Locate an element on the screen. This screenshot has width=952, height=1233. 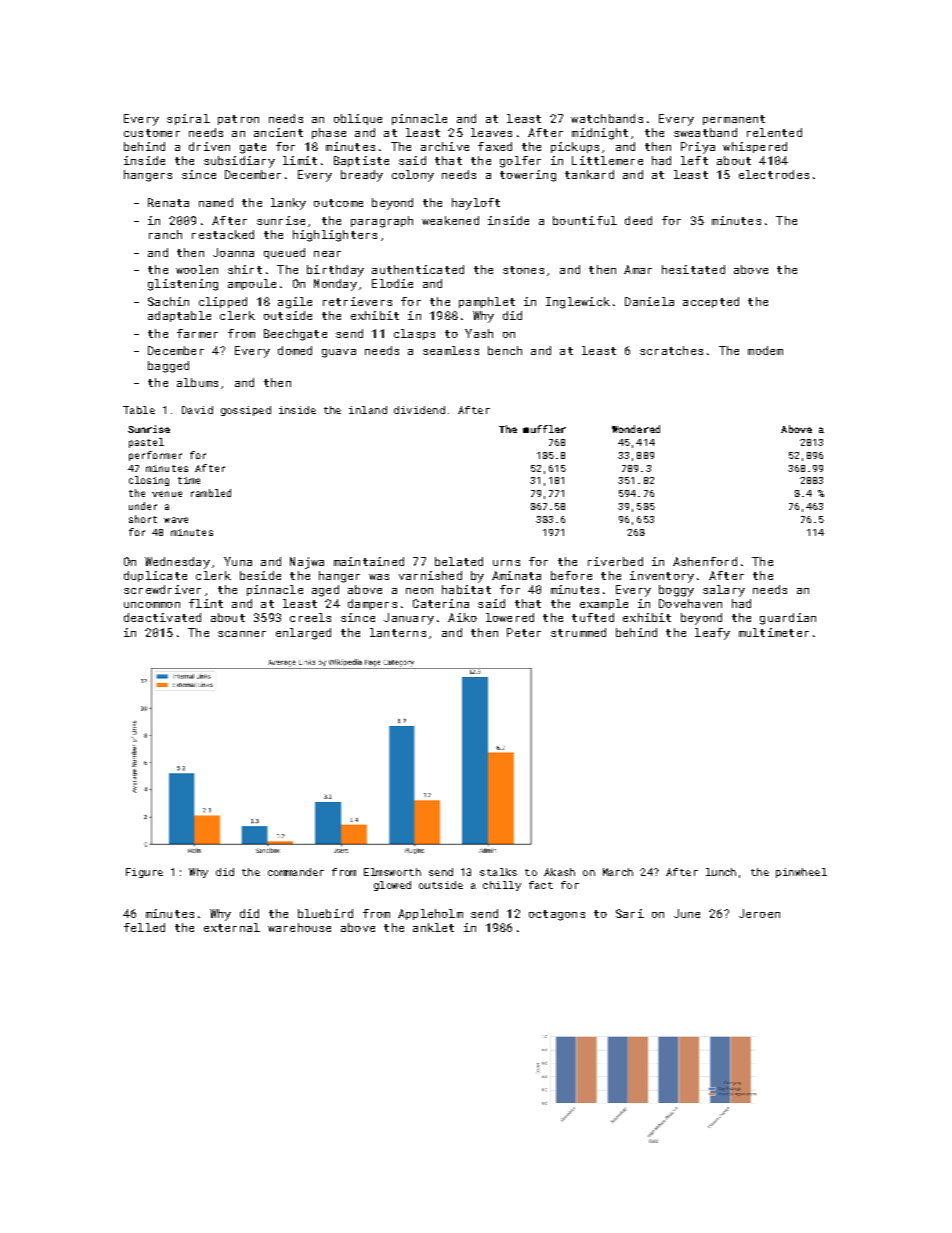
accepted is located at coordinates (711, 302).
